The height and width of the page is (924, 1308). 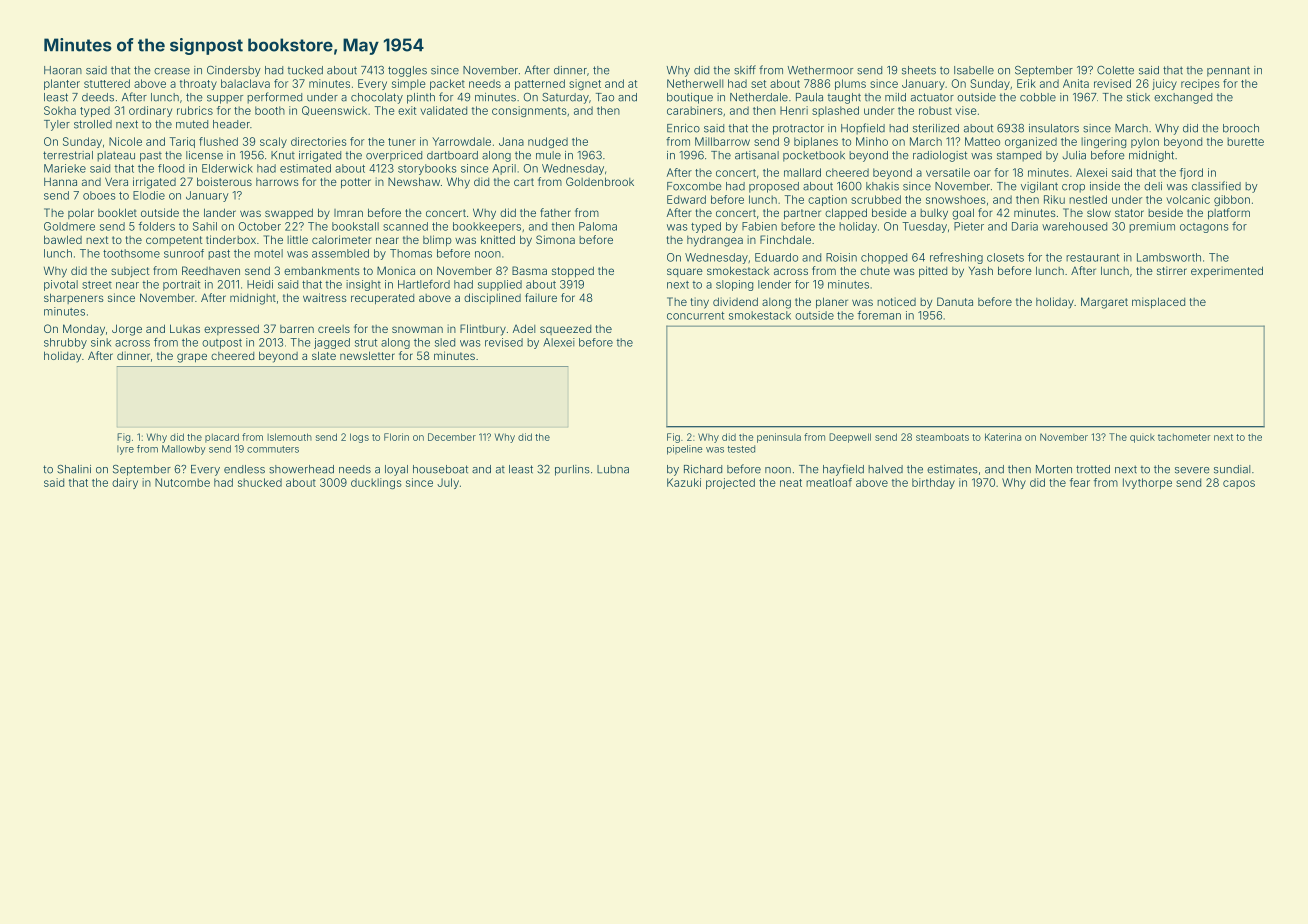 I want to click on vigilant, so click(x=1039, y=187).
